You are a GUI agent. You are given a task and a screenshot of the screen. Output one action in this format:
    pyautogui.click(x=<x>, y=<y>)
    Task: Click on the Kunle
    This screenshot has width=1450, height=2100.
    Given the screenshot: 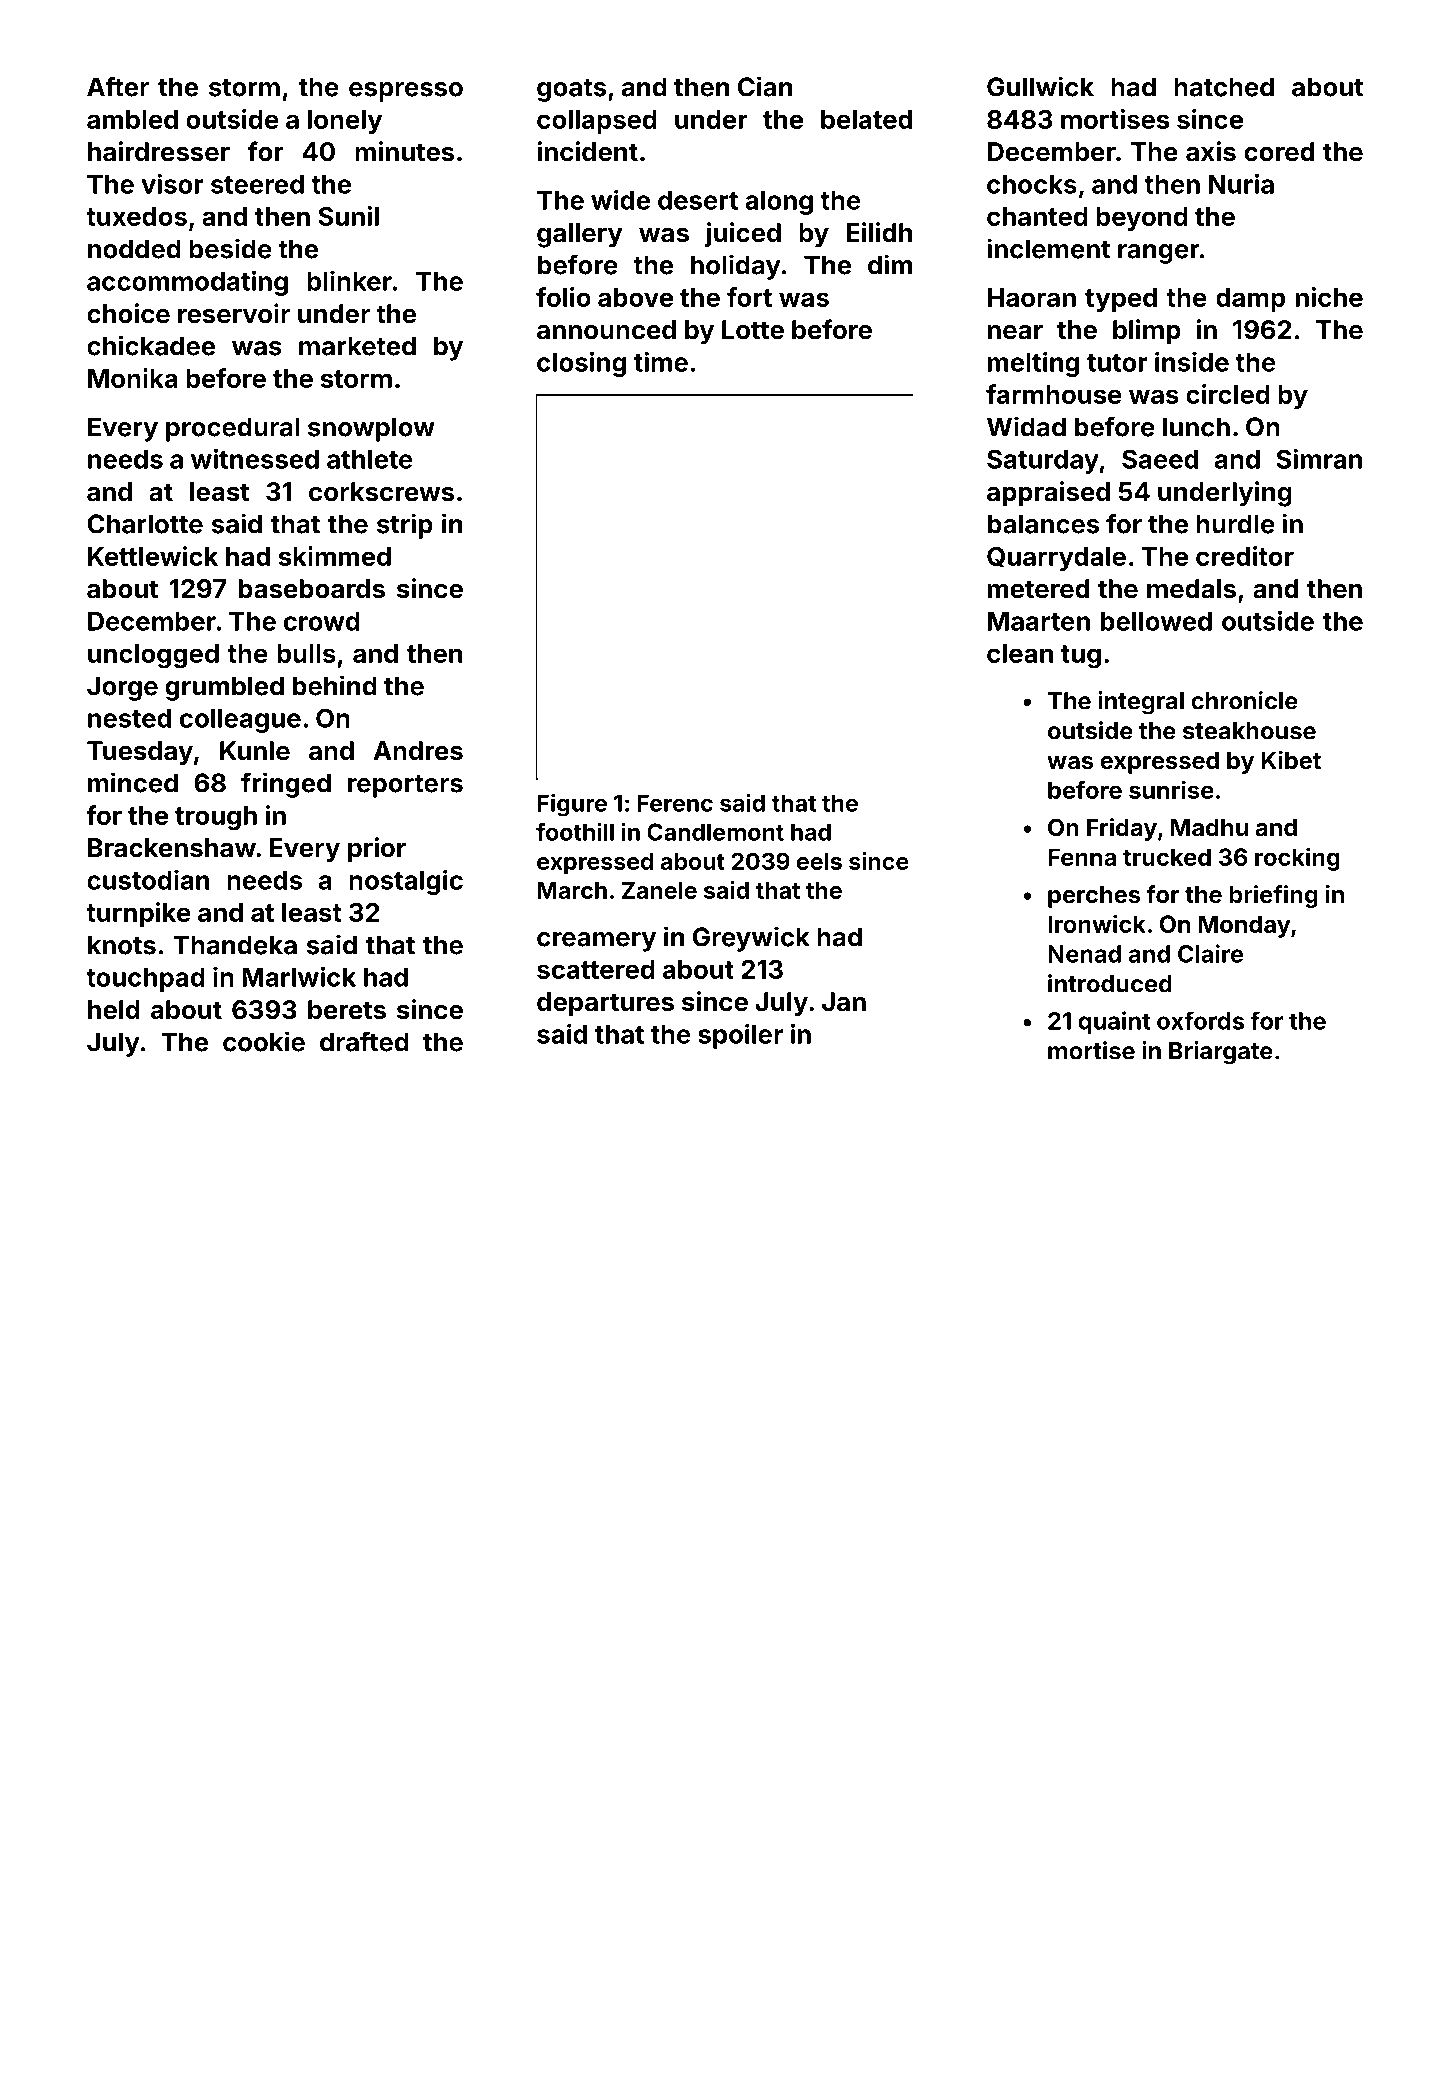 What is the action you would take?
    pyautogui.click(x=255, y=751)
